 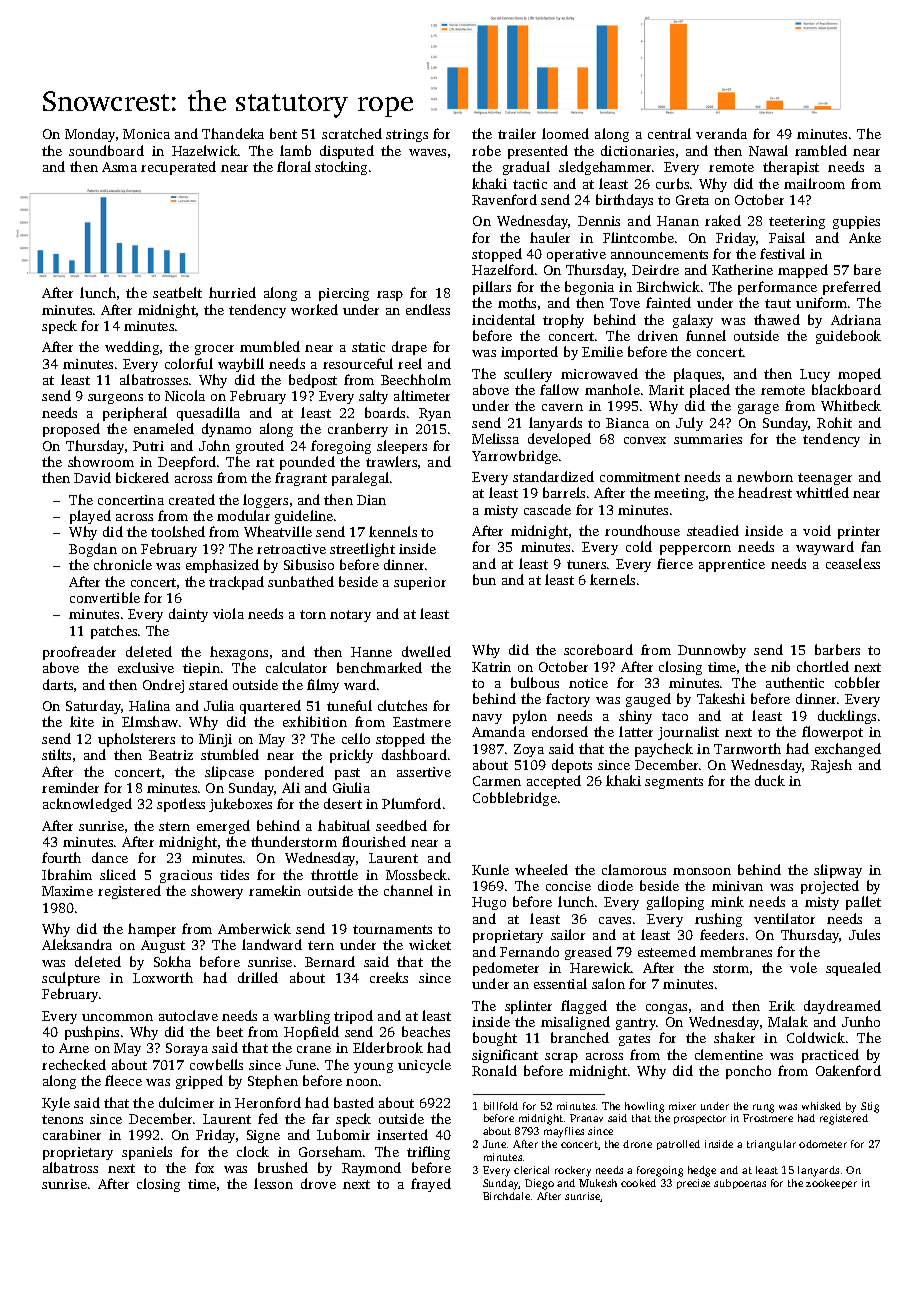 I want to click on rambled, so click(x=821, y=150).
